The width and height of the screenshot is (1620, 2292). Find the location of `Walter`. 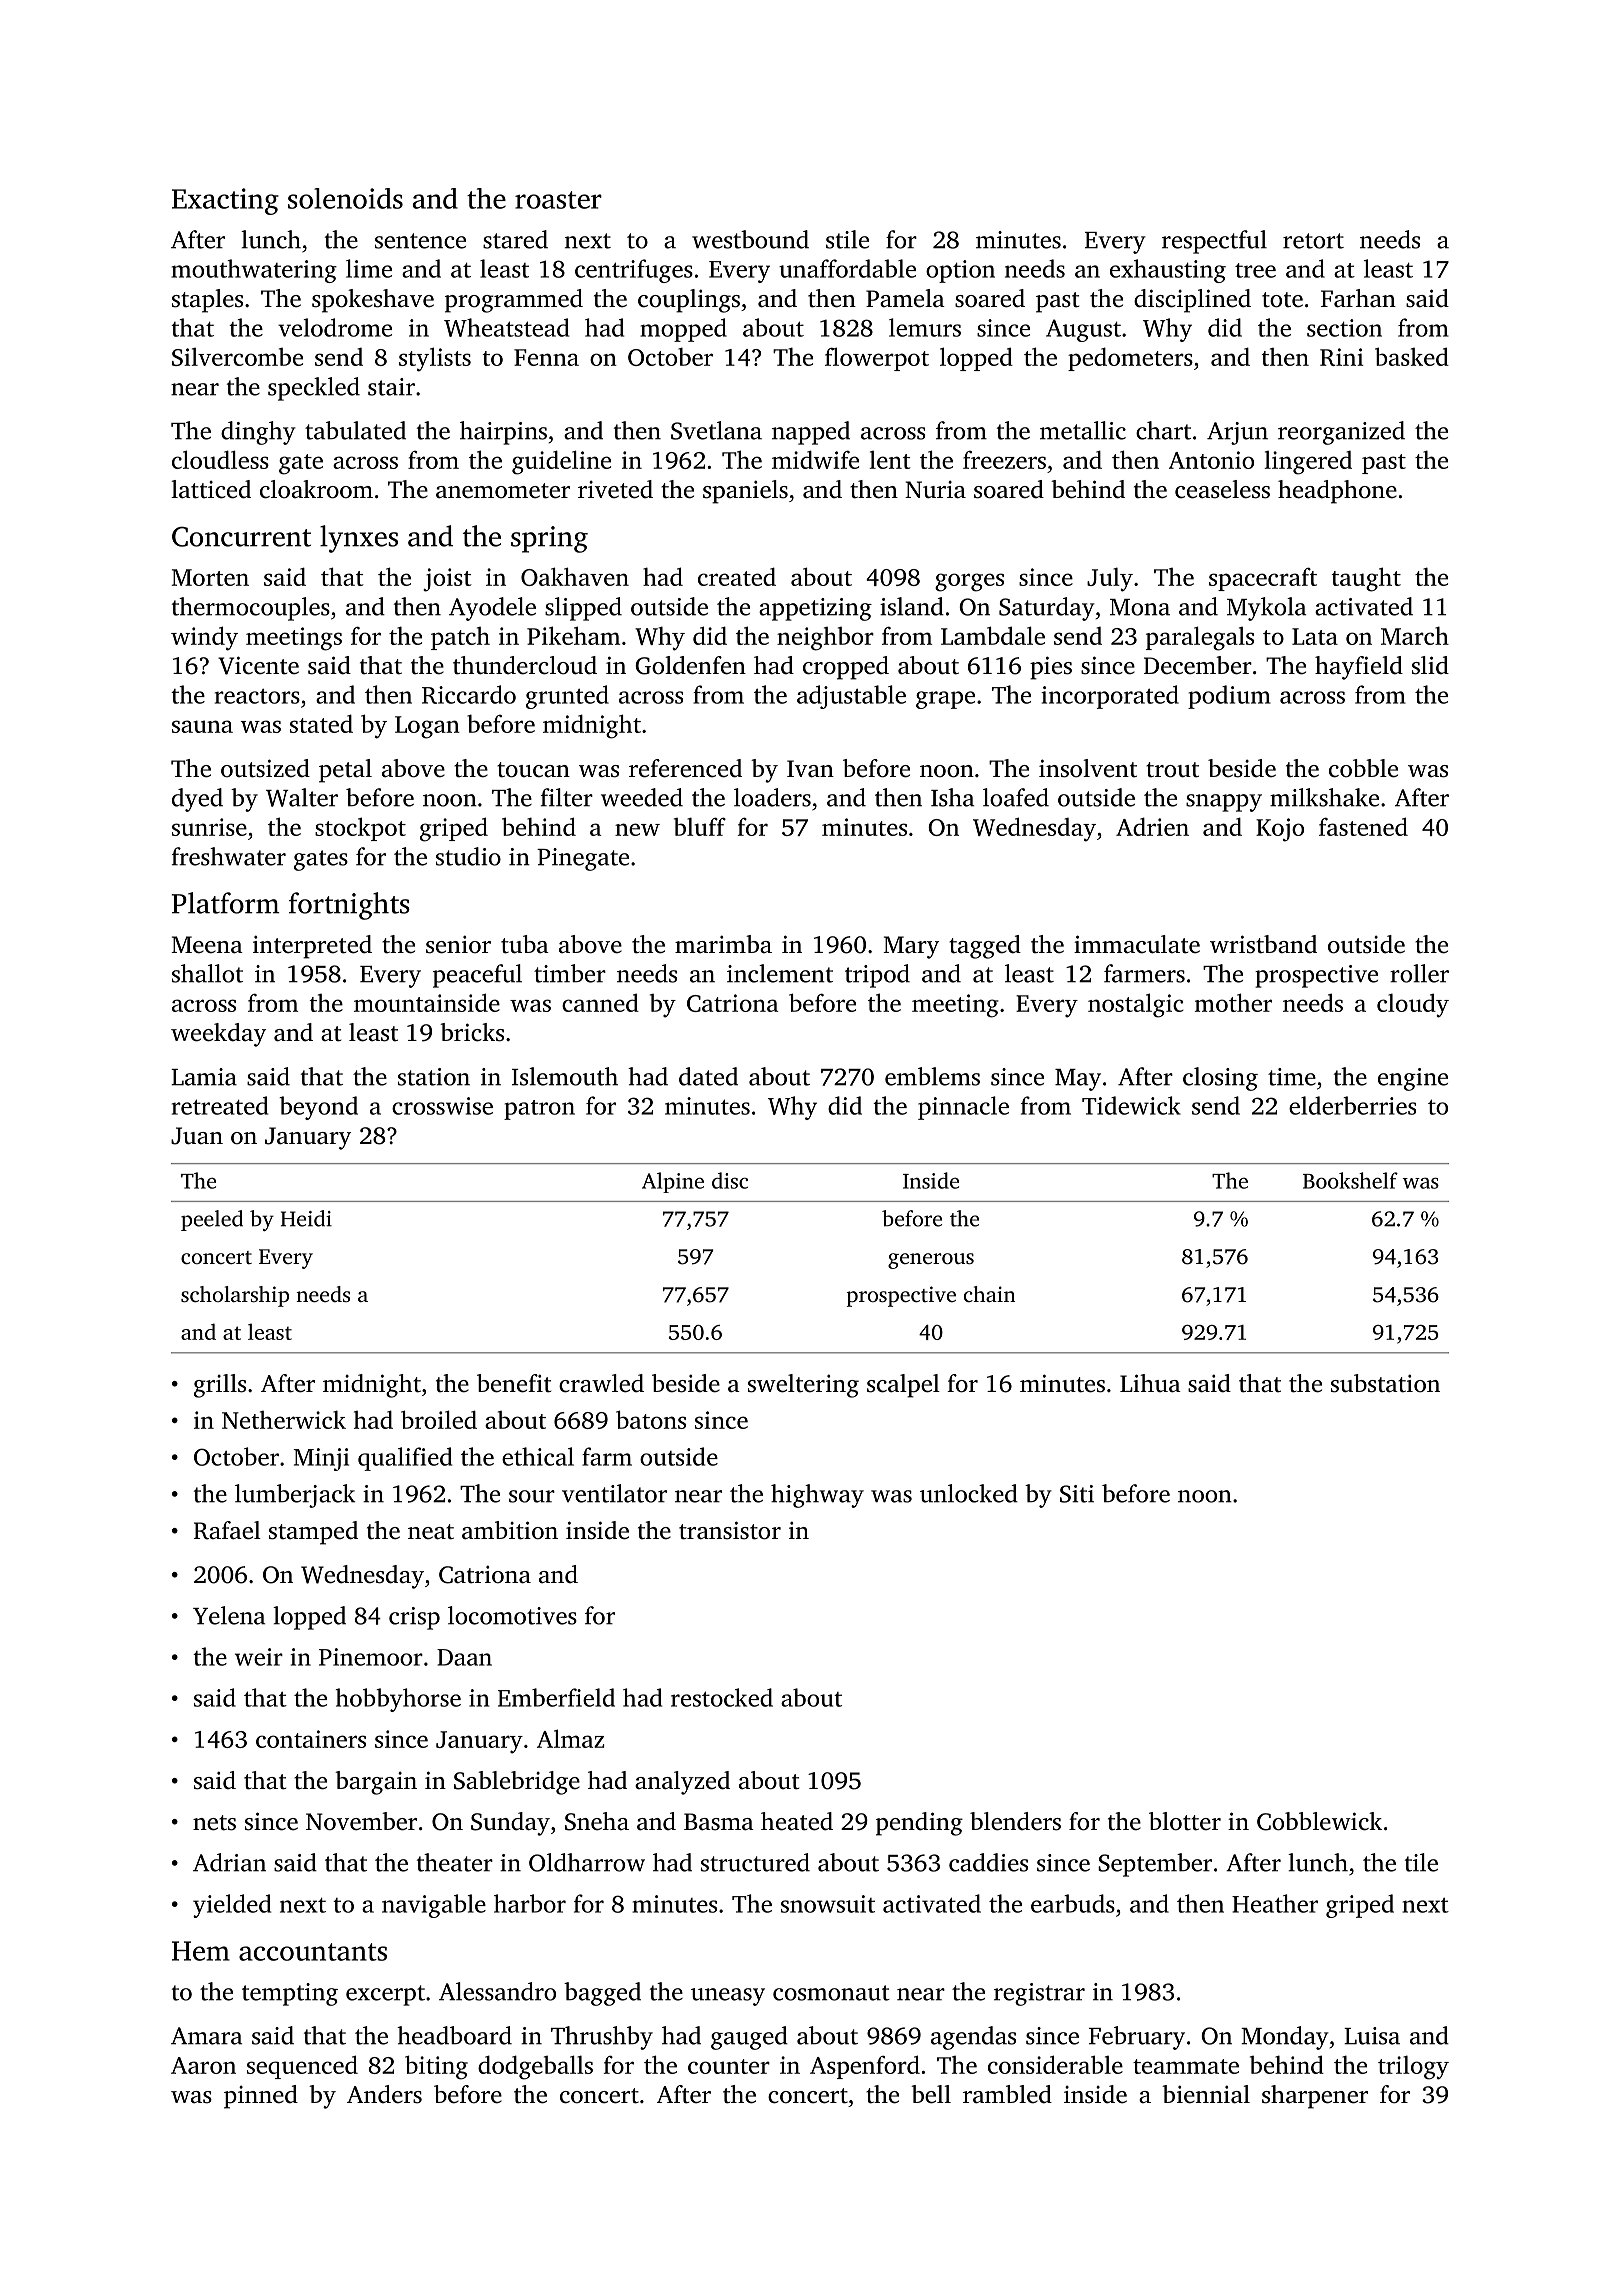

Walter is located at coordinates (302, 797).
